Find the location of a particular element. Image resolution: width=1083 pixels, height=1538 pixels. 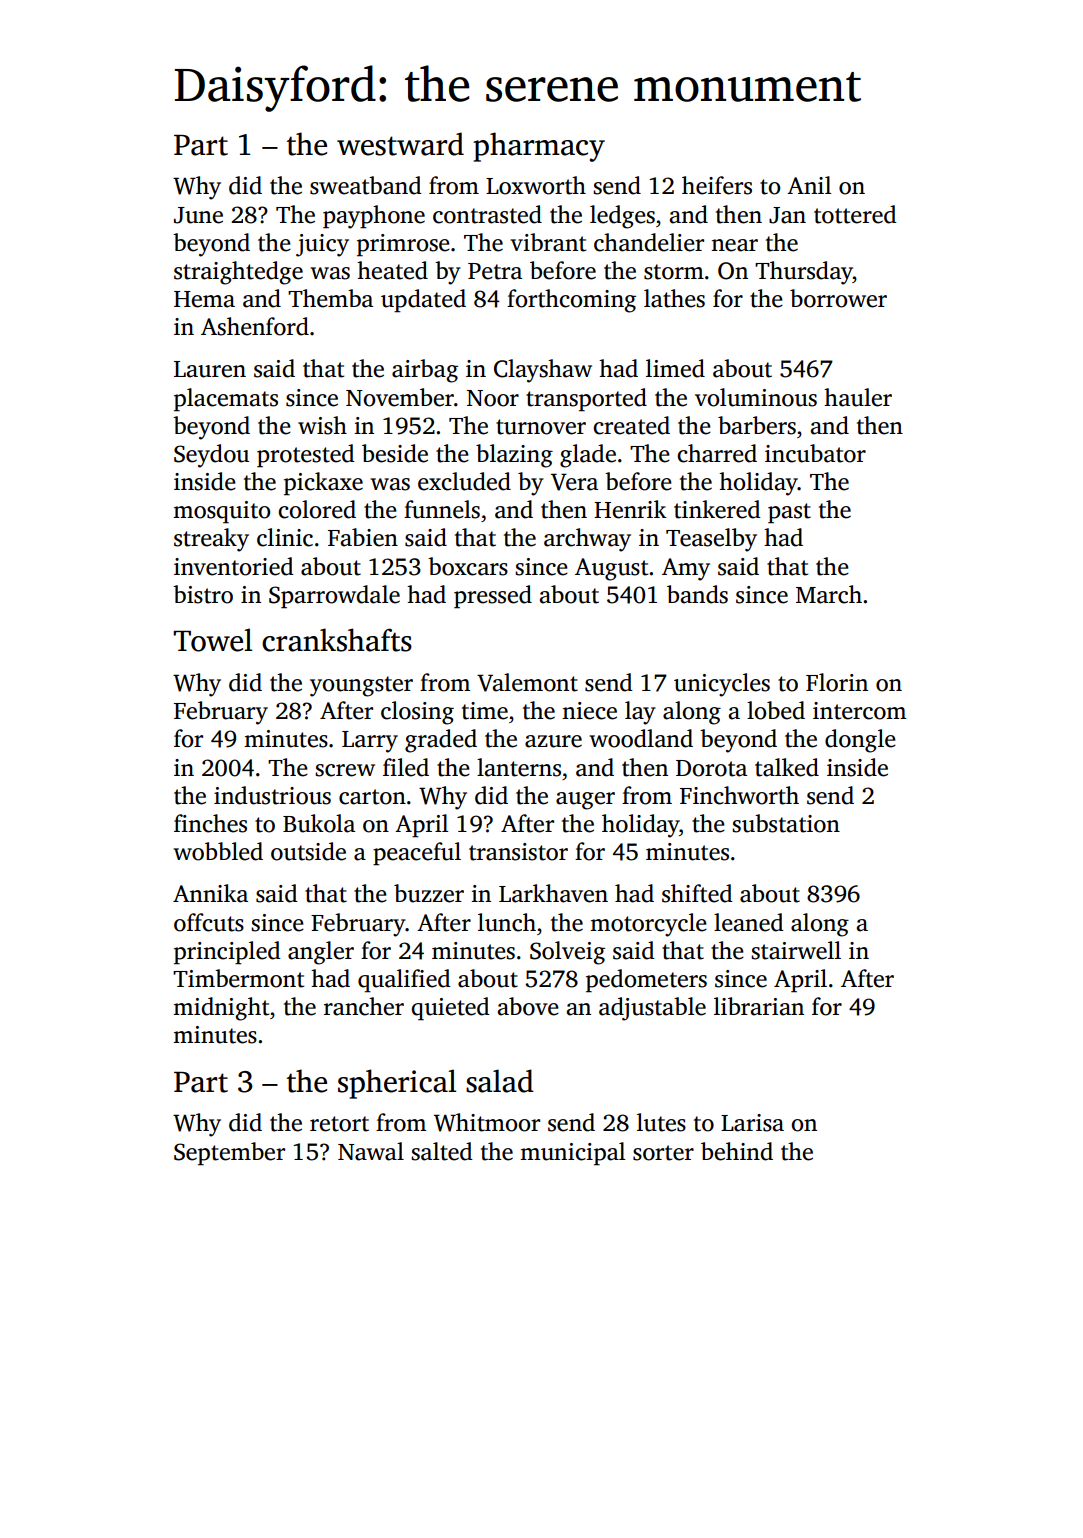

September is located at coordinates (229, 1154).
